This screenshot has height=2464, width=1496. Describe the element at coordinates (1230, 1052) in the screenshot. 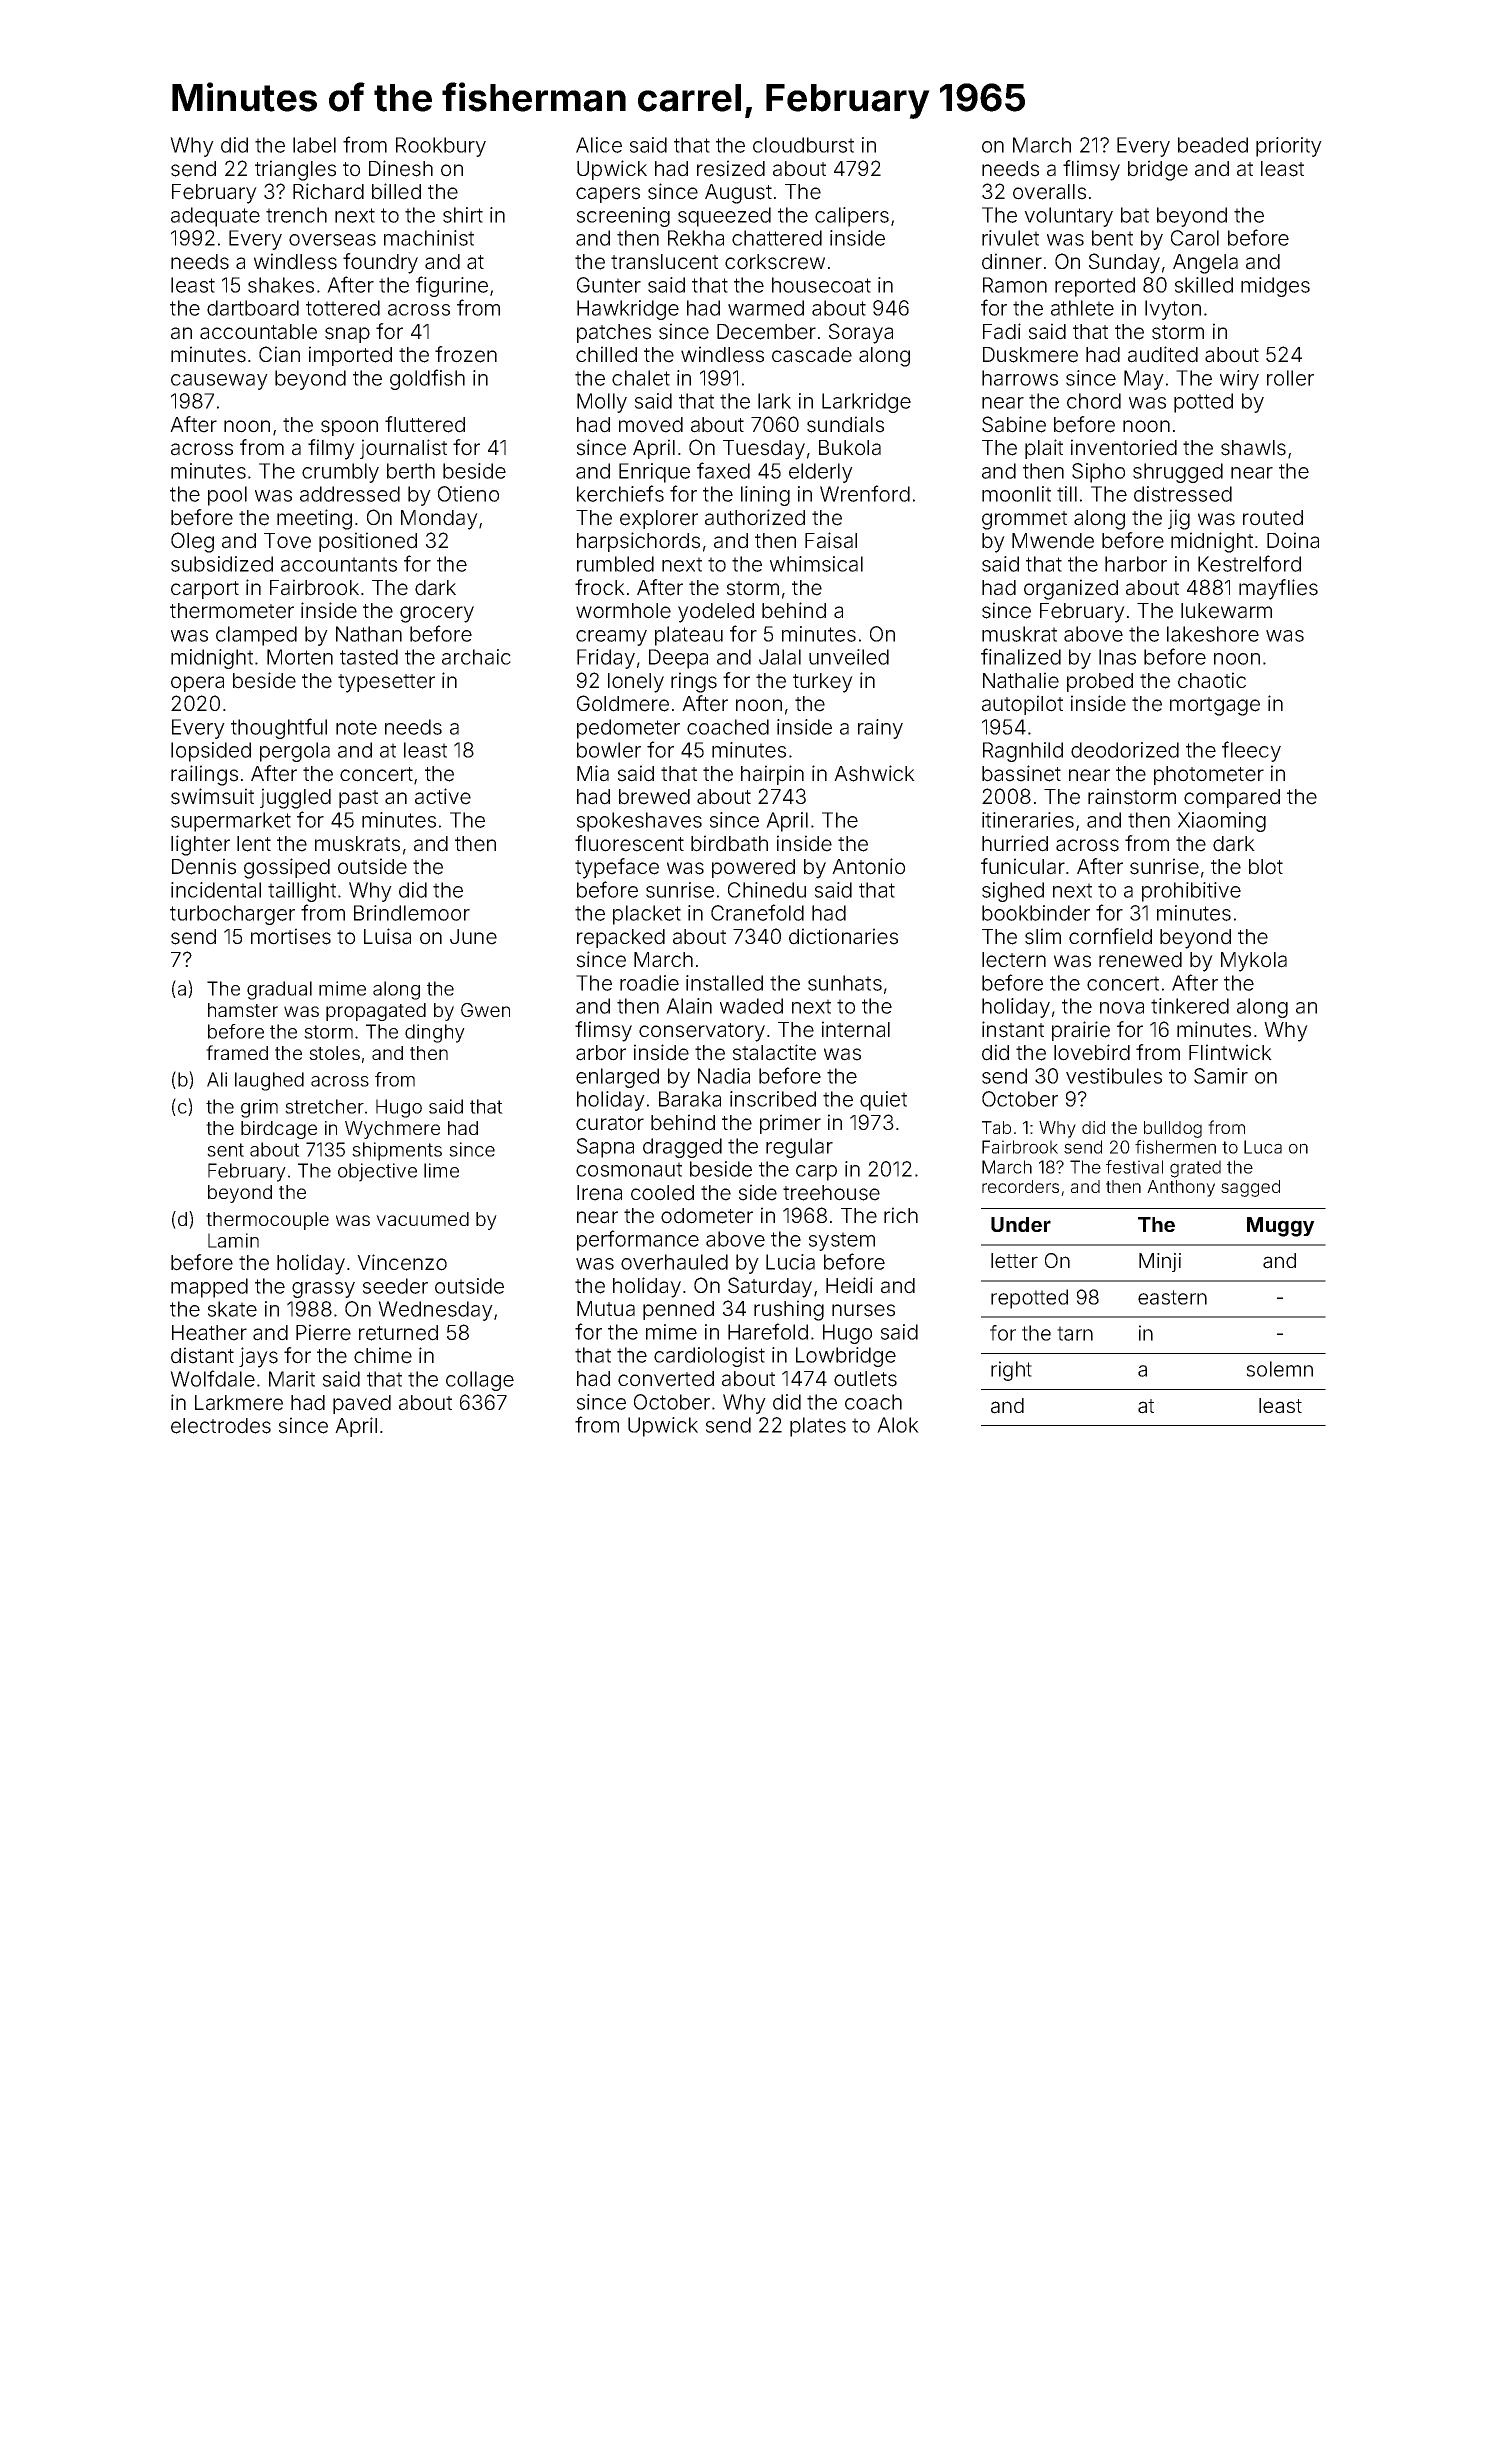

I see `Flintwick` at that location.
